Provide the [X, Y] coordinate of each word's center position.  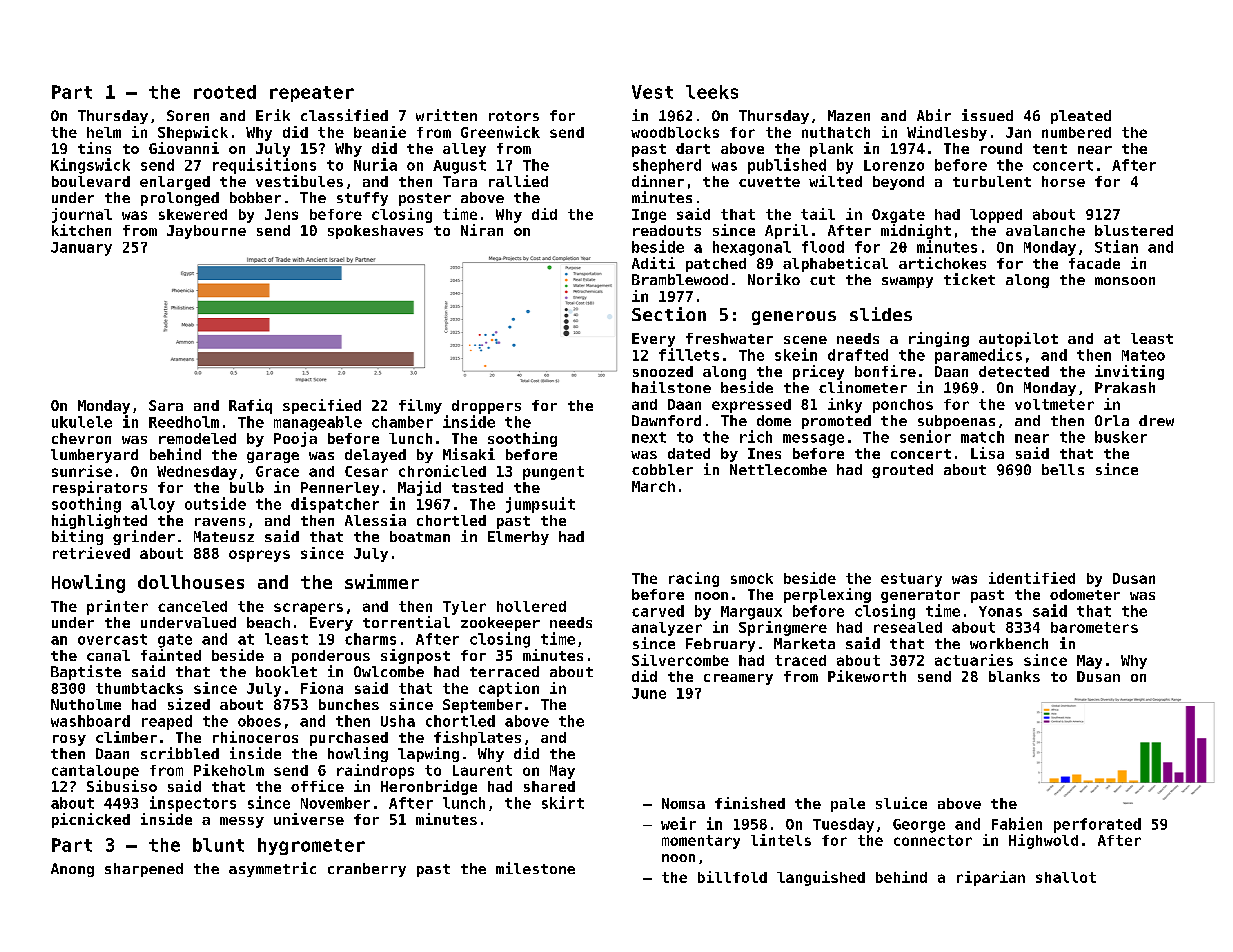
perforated [1097, 825]
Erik [273, 115]
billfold [732, 877]
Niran [482, 230]
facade [1094, 263]
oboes [259, 721]
